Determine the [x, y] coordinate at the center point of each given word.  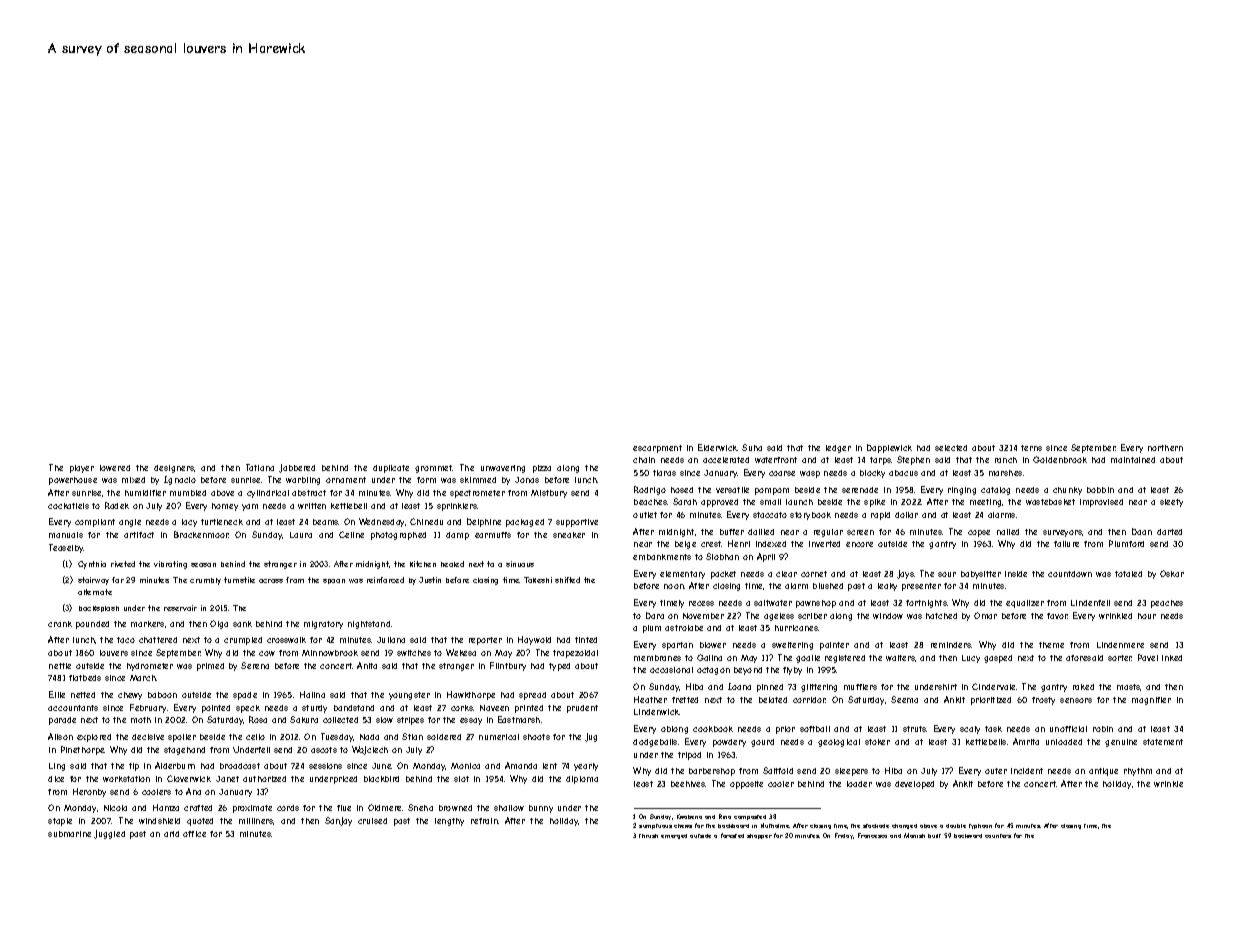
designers [174, 469]
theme [1051, 645]
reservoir [180, 608]
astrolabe [684, 628]
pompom [772, 491]
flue [344, 808]
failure [1066, 544]
